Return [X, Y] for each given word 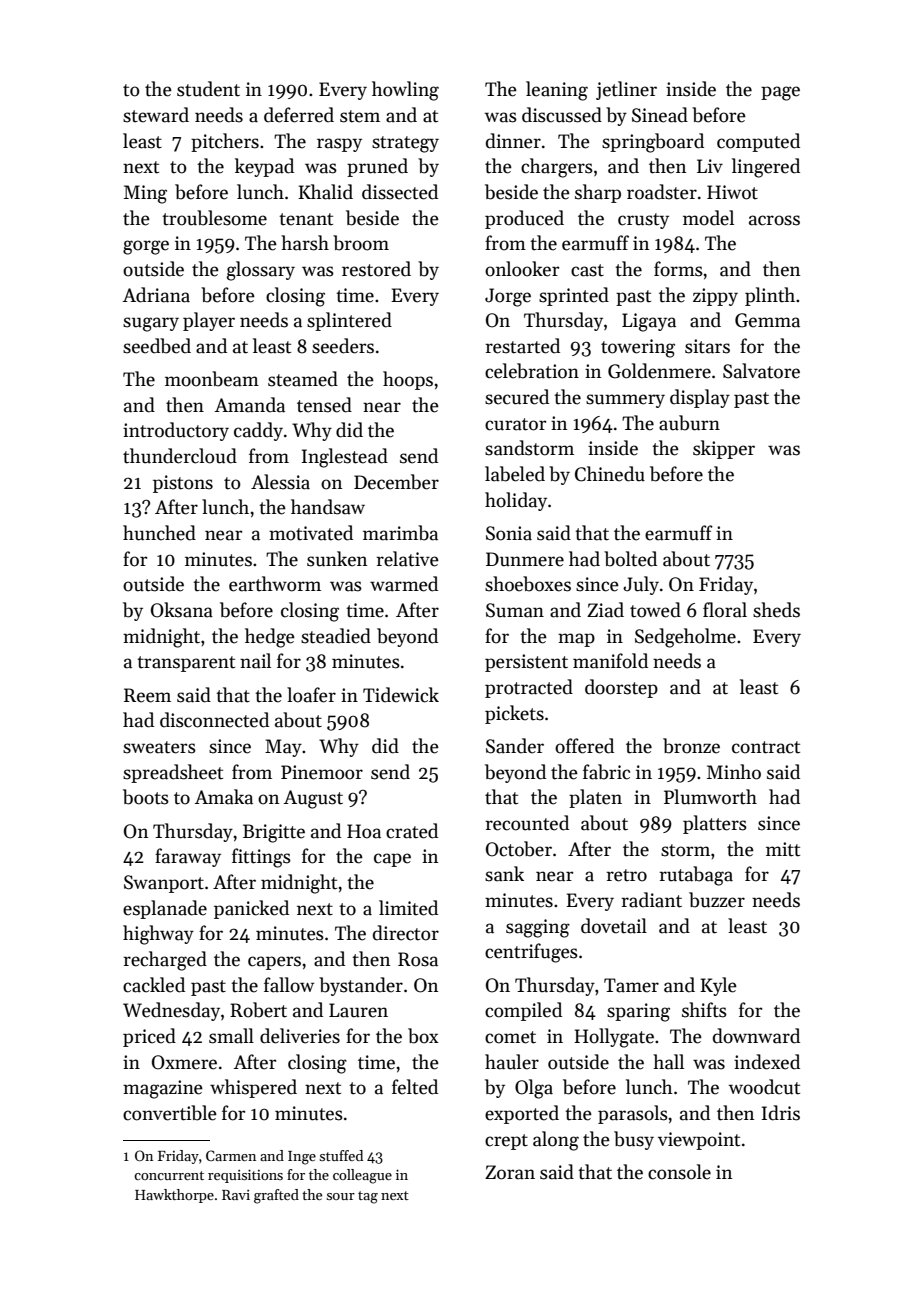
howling [405, 91]
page [780, 93]
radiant [651, 900]
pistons [183, 484]
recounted [527, 823]
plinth [770, 296]
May [283, 748]
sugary [151, 324]
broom [361, 243]
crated [412, 831]
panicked [251, 909]
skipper [724, 449]
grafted [276, 1196]
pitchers [225, 142]
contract [766, 747]
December [396, 482]
